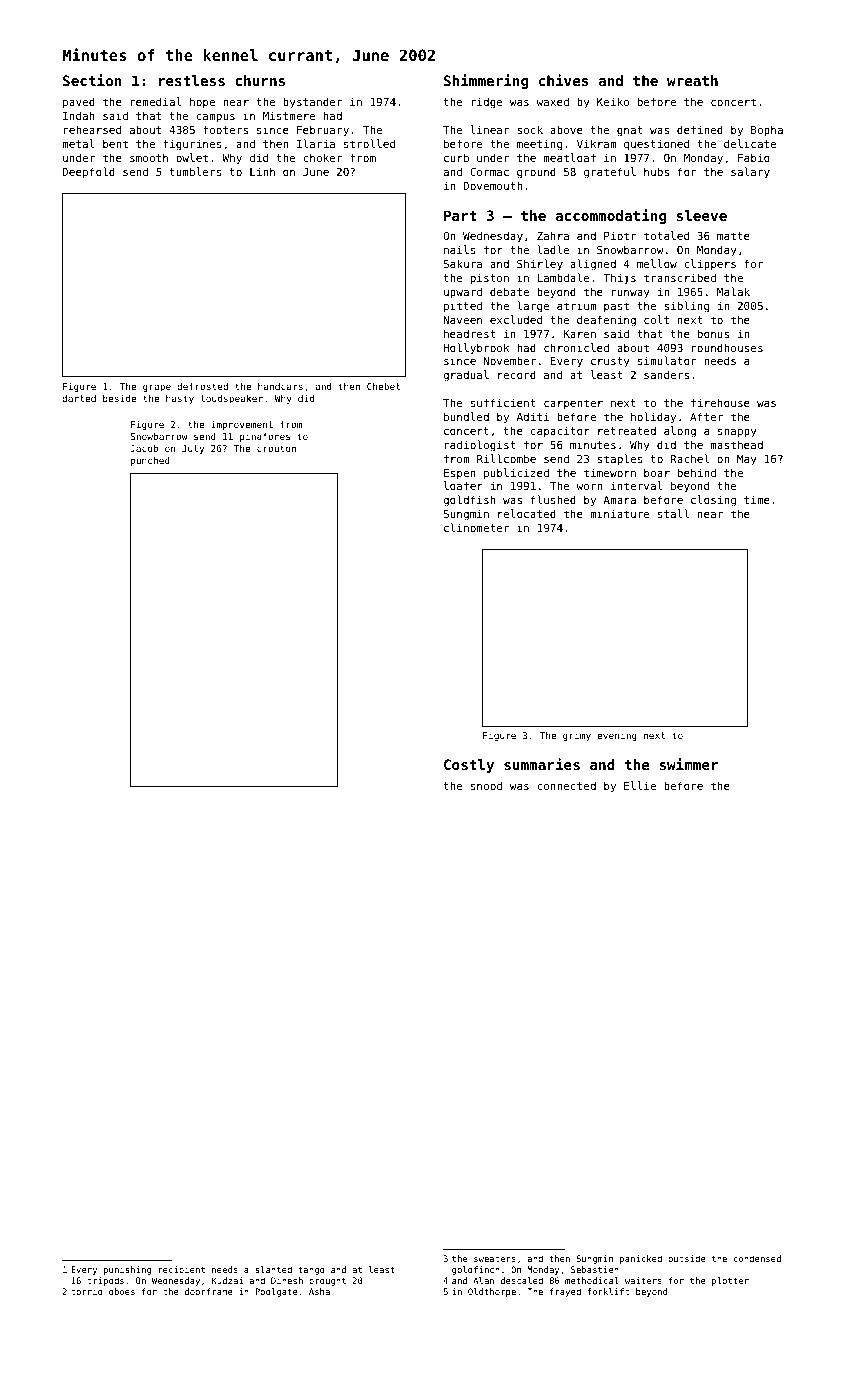  What do you see at coordinates (486, 785) in the document?
I see `snood` at bounding box center [486, 785].
